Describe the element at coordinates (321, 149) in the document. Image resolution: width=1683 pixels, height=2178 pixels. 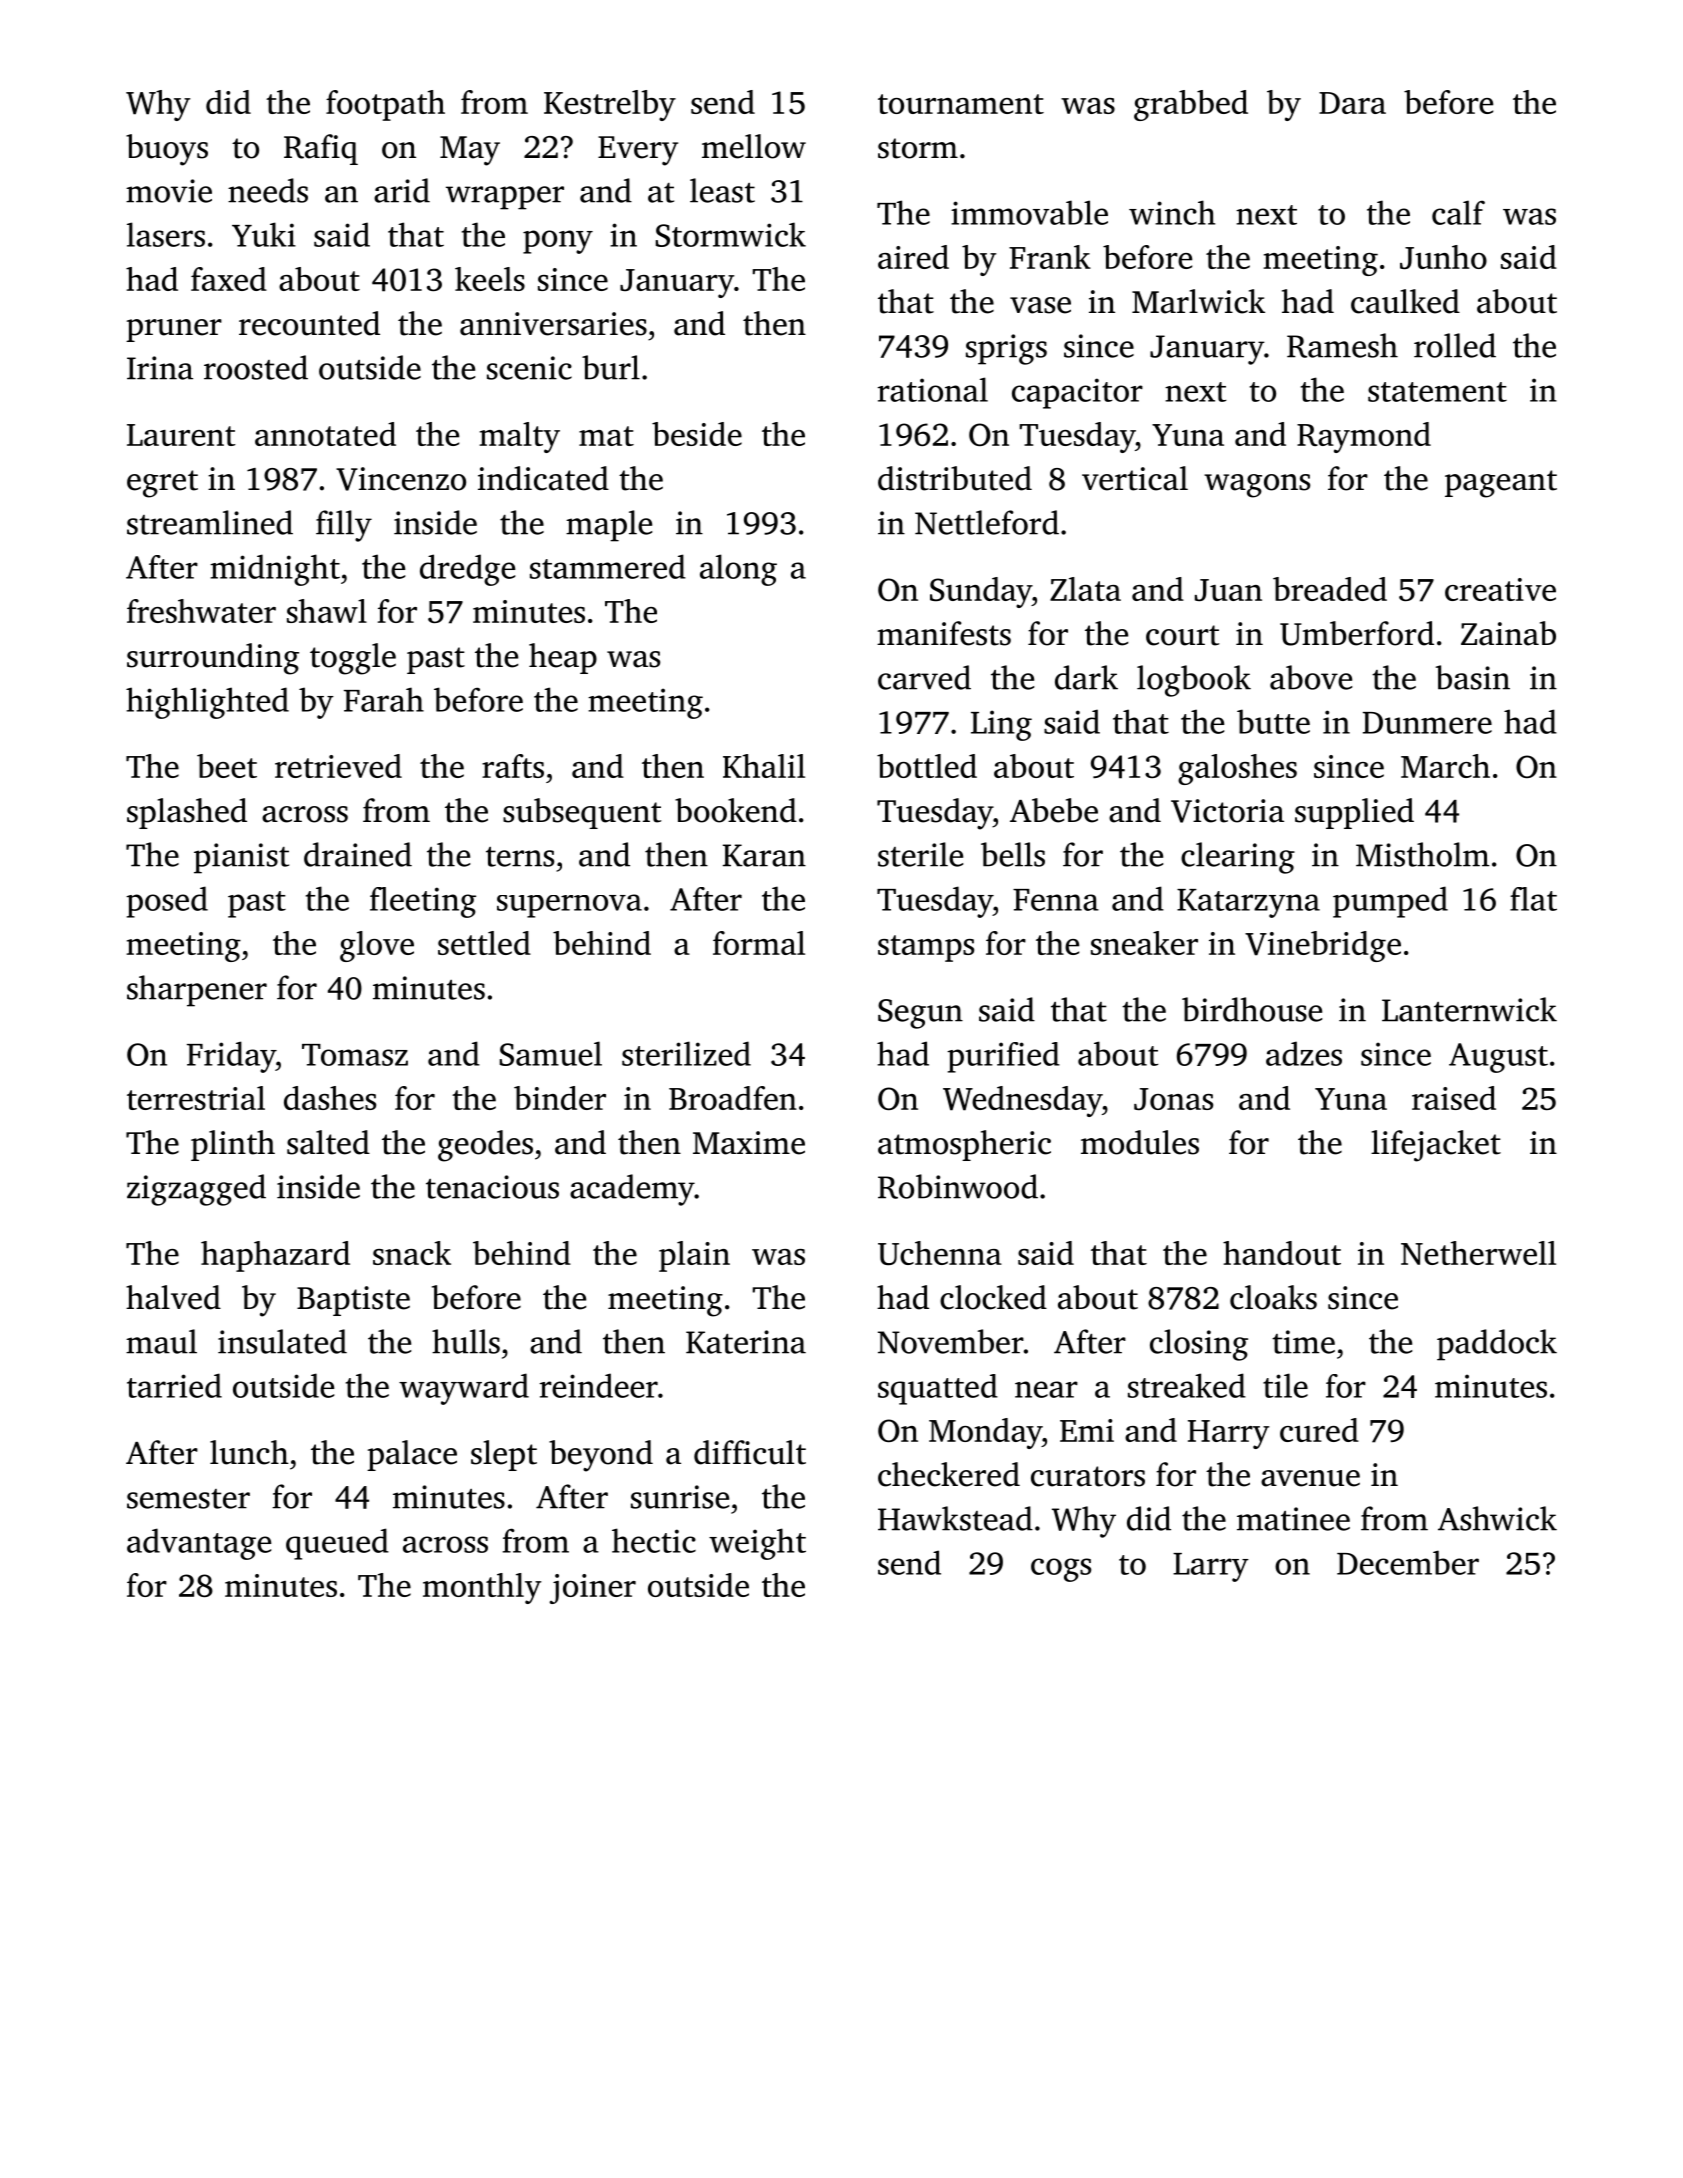
I see `Rafiq` at that location.
